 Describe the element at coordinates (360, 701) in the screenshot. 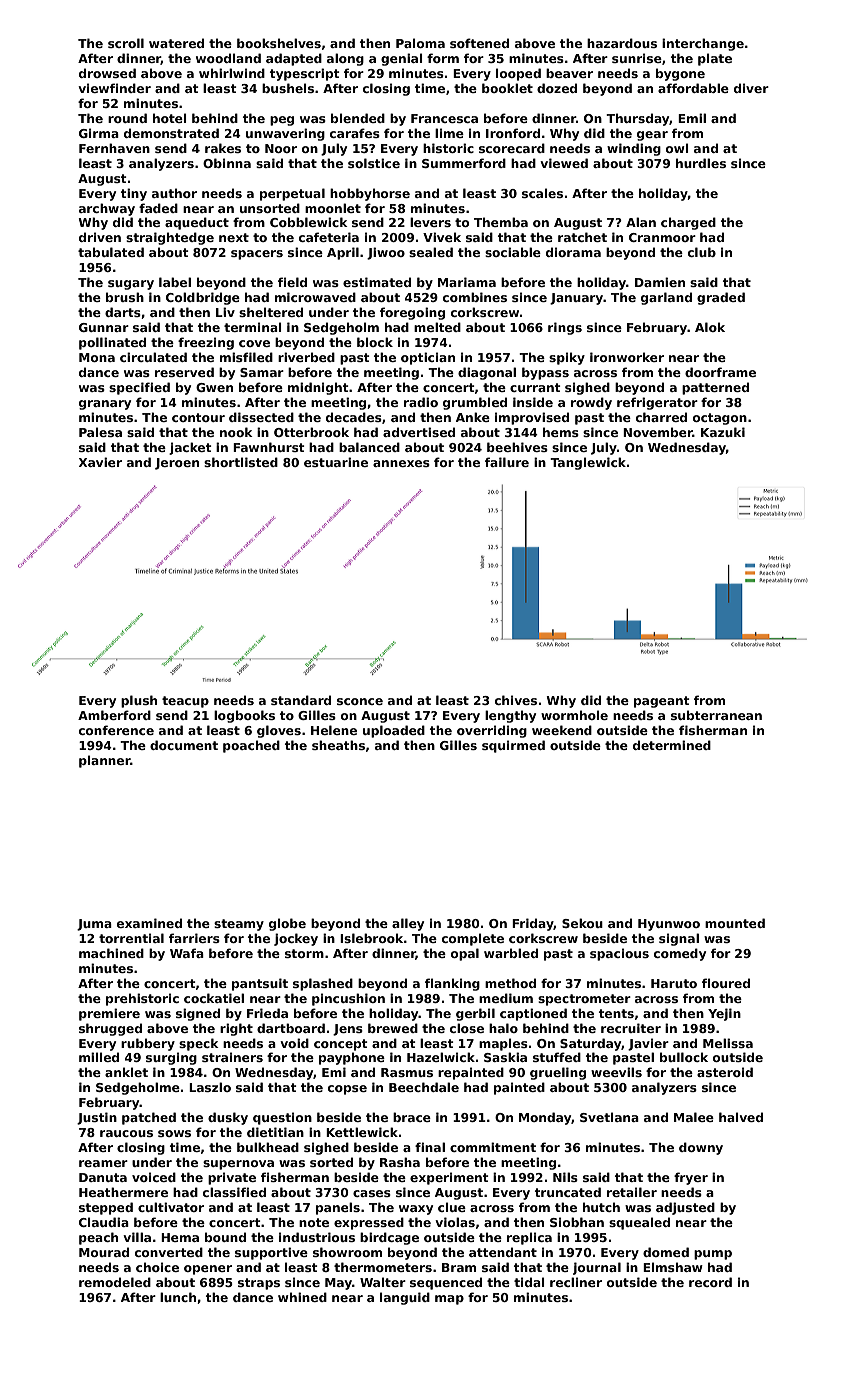

I see `sconce` at that location.
